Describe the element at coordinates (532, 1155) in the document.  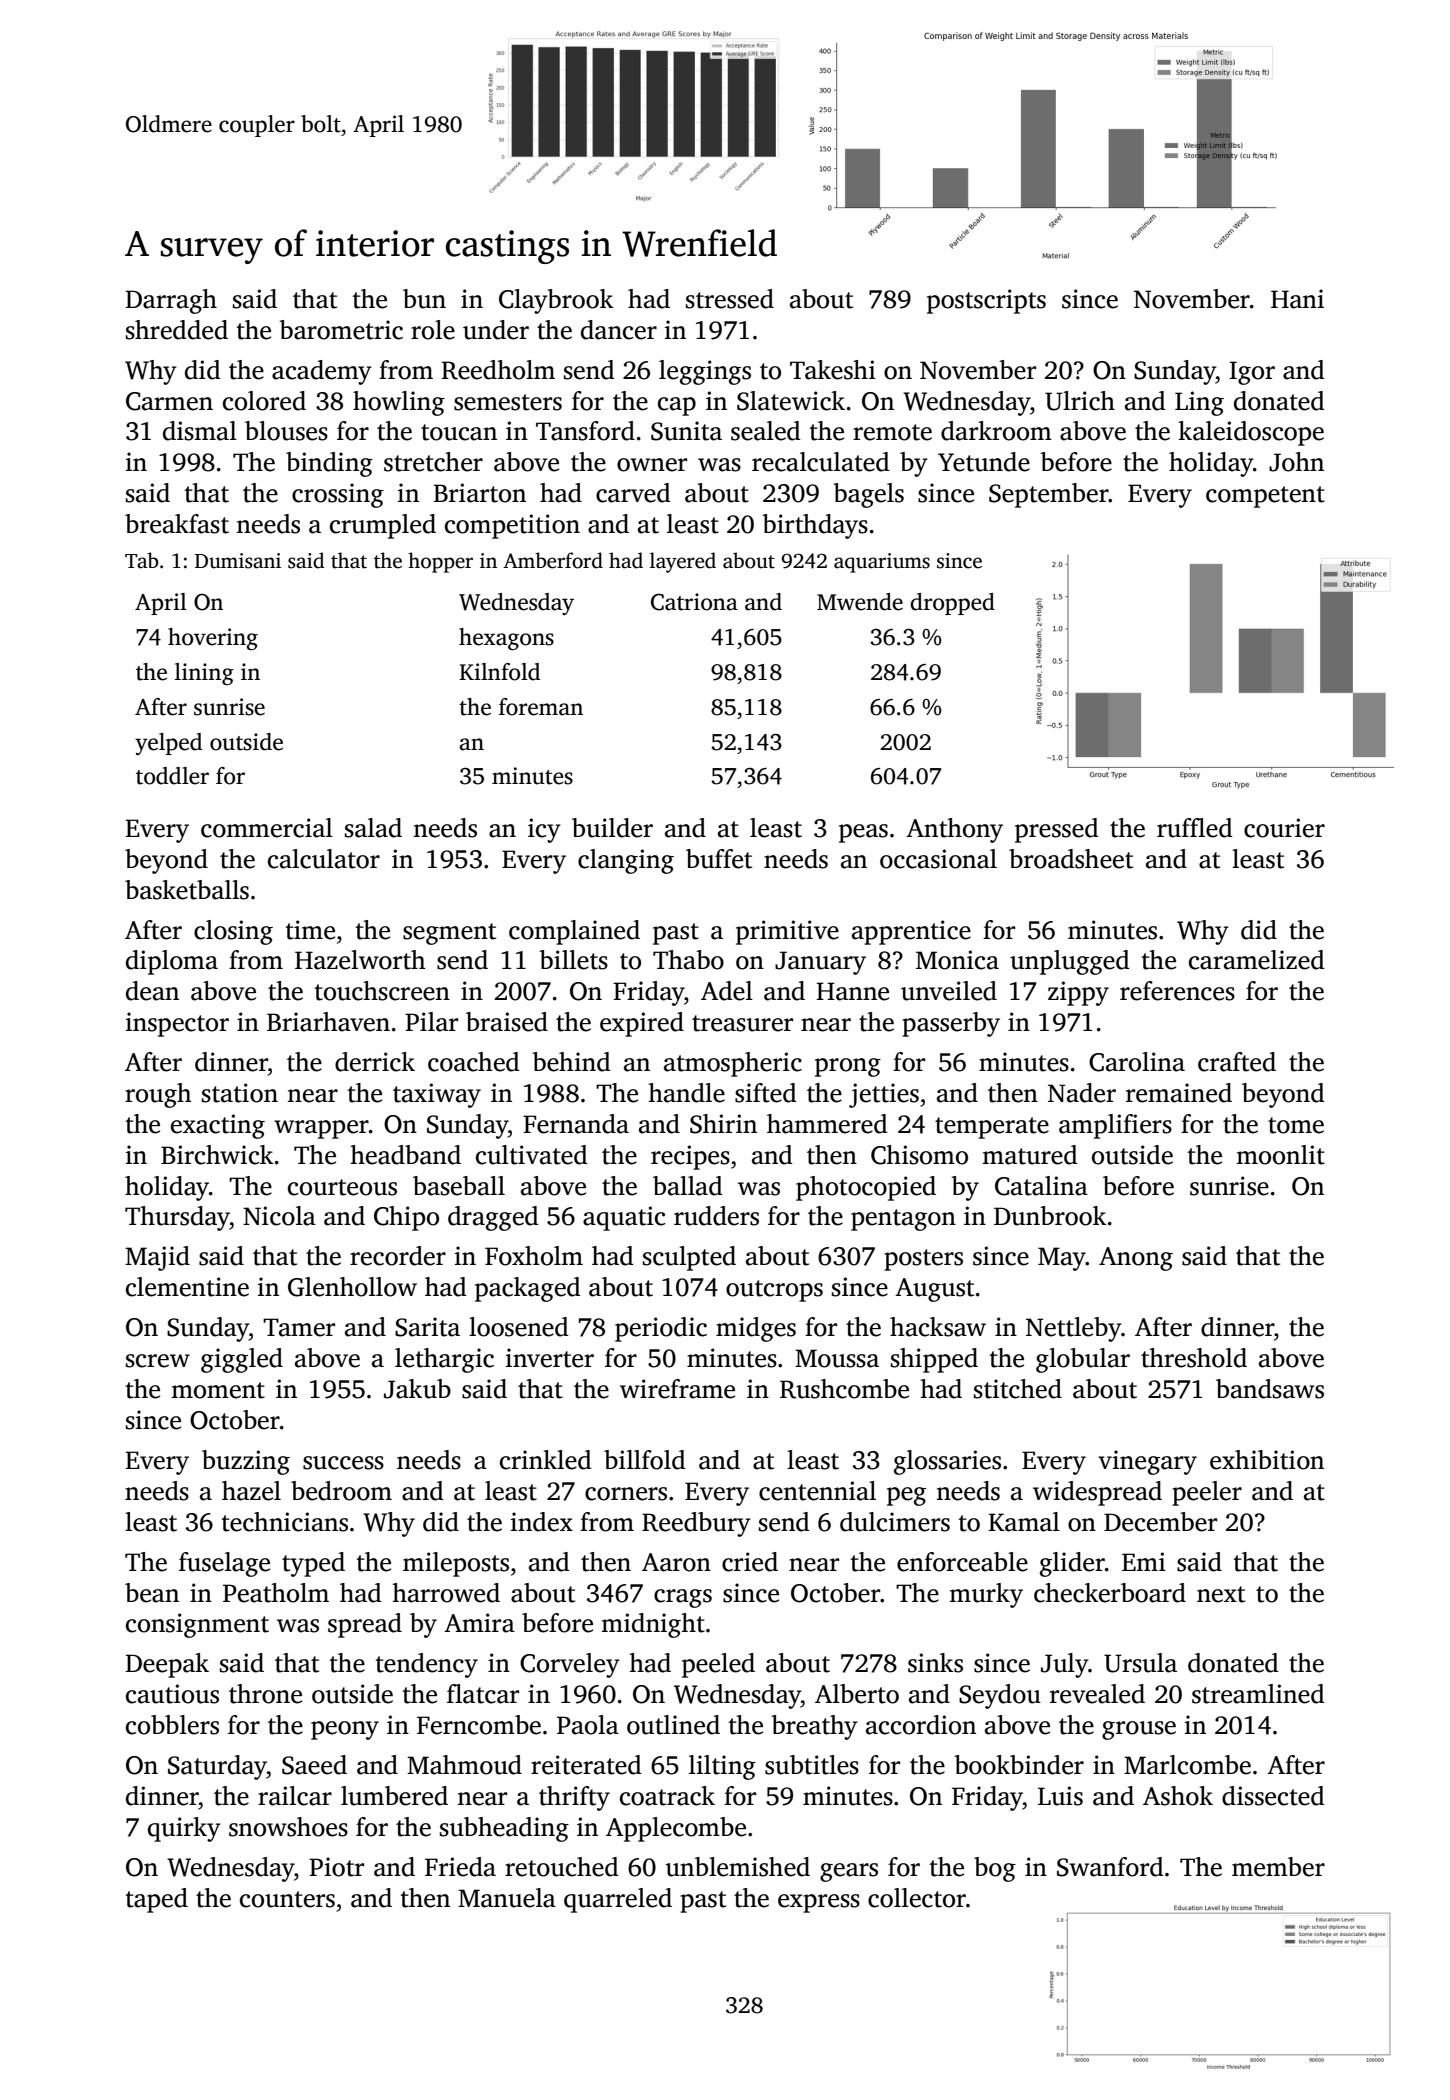
I see `cultivated` at that location.
